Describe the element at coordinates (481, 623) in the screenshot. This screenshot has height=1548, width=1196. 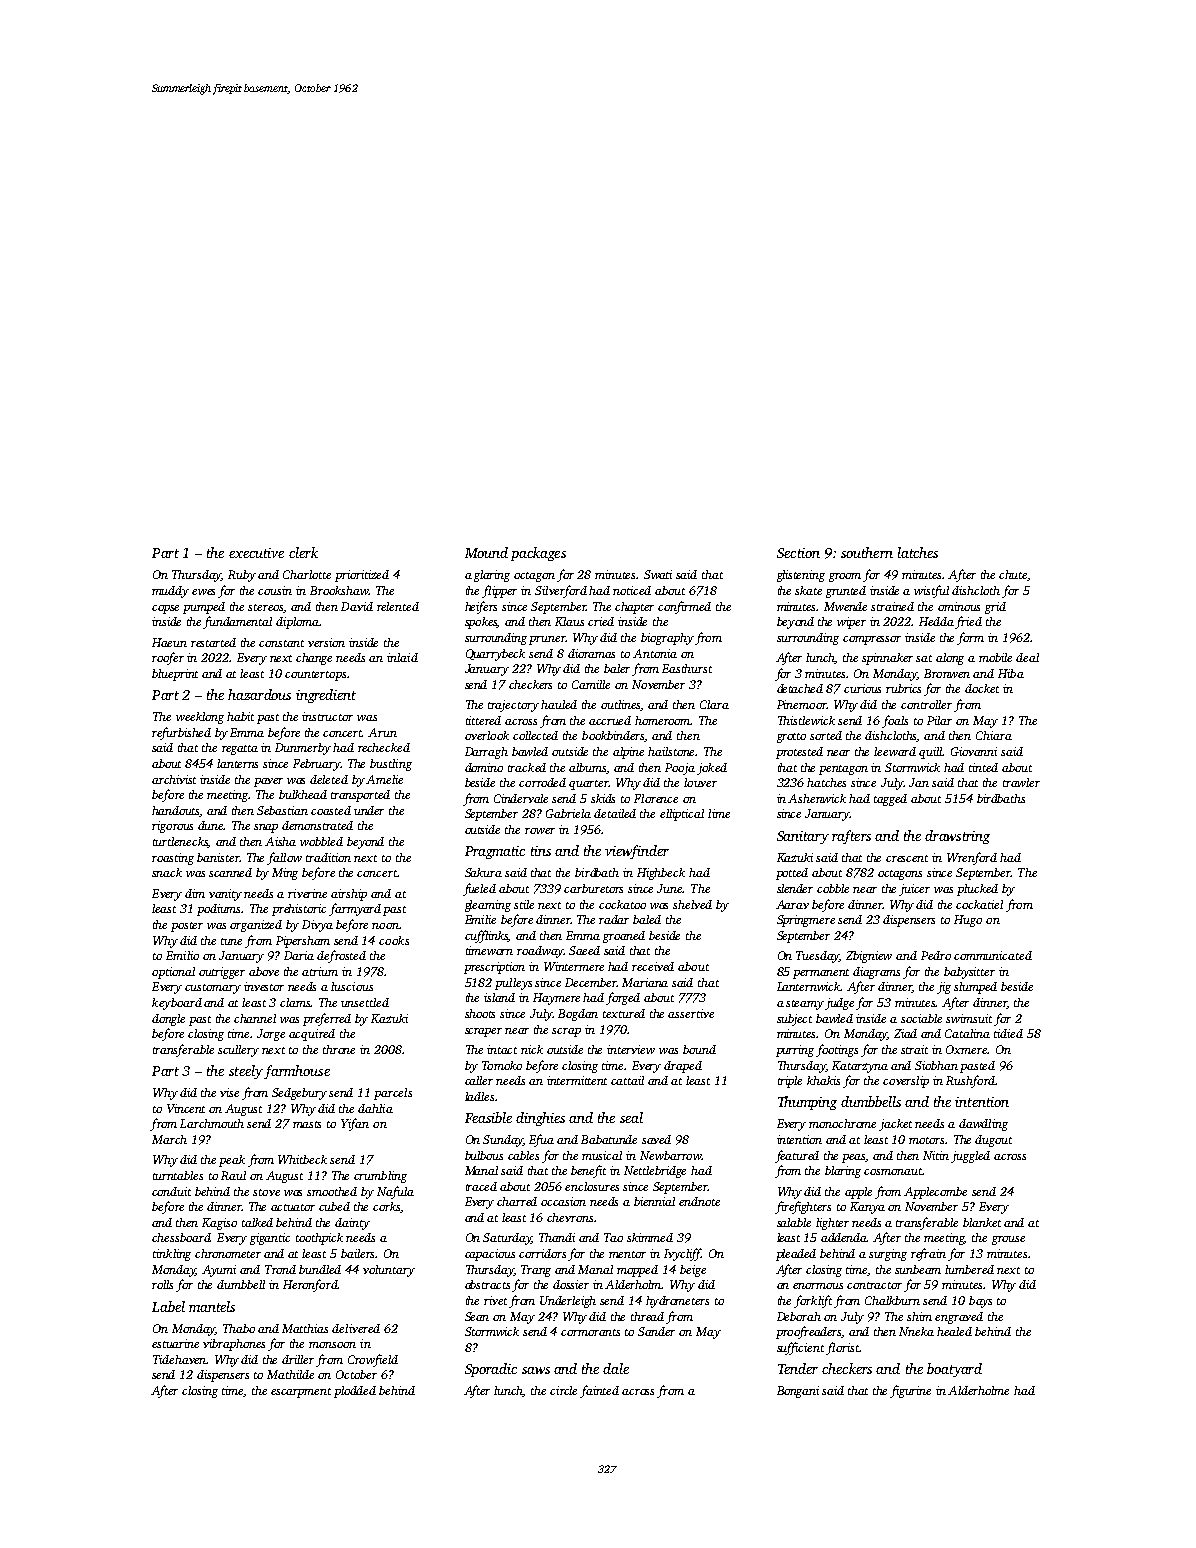
I see `spokes` at that location.
